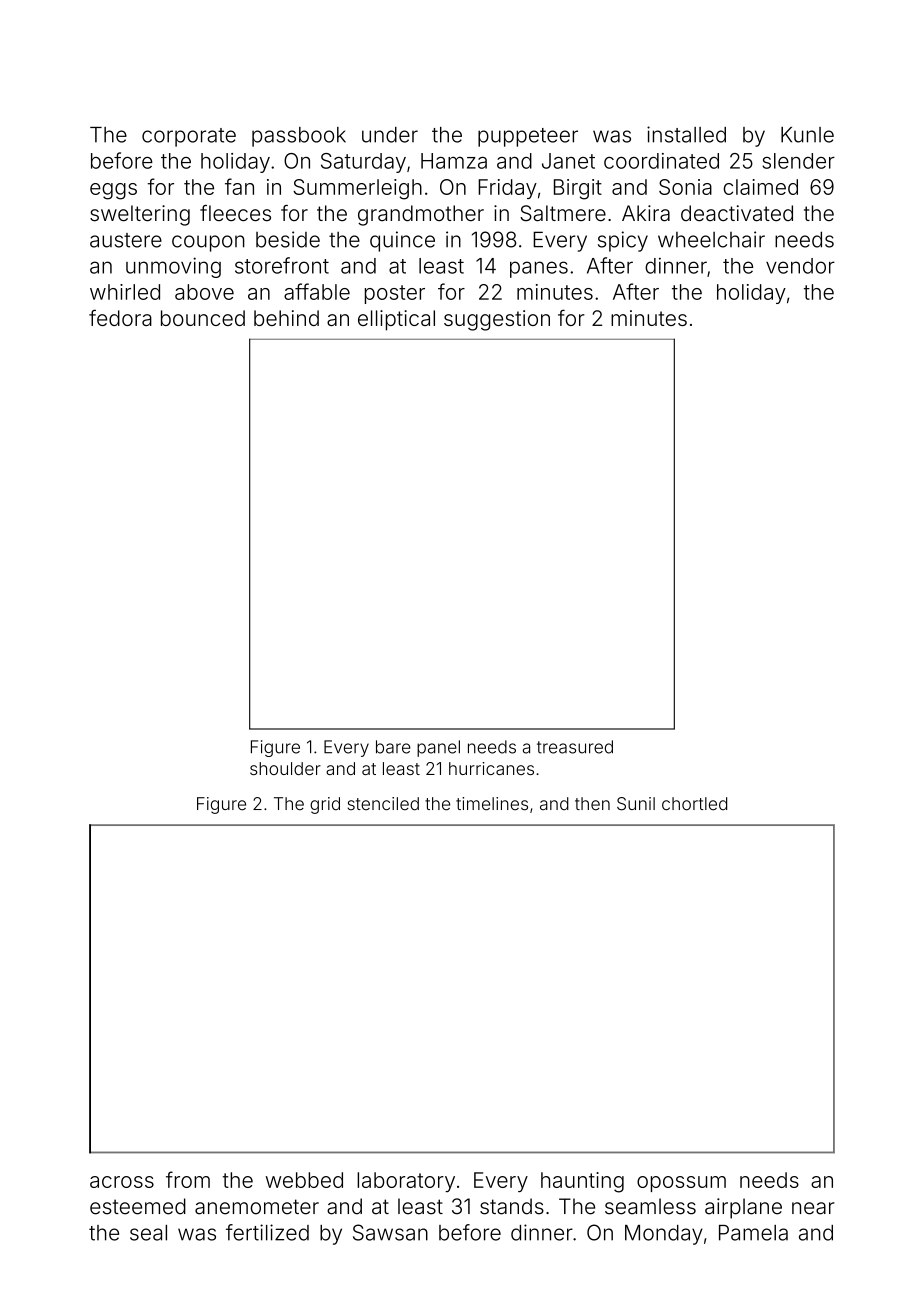 This document has height=1314, width=924. Describe the element at coordinates (113, 191) in the document. I see `eggs` at that location.
